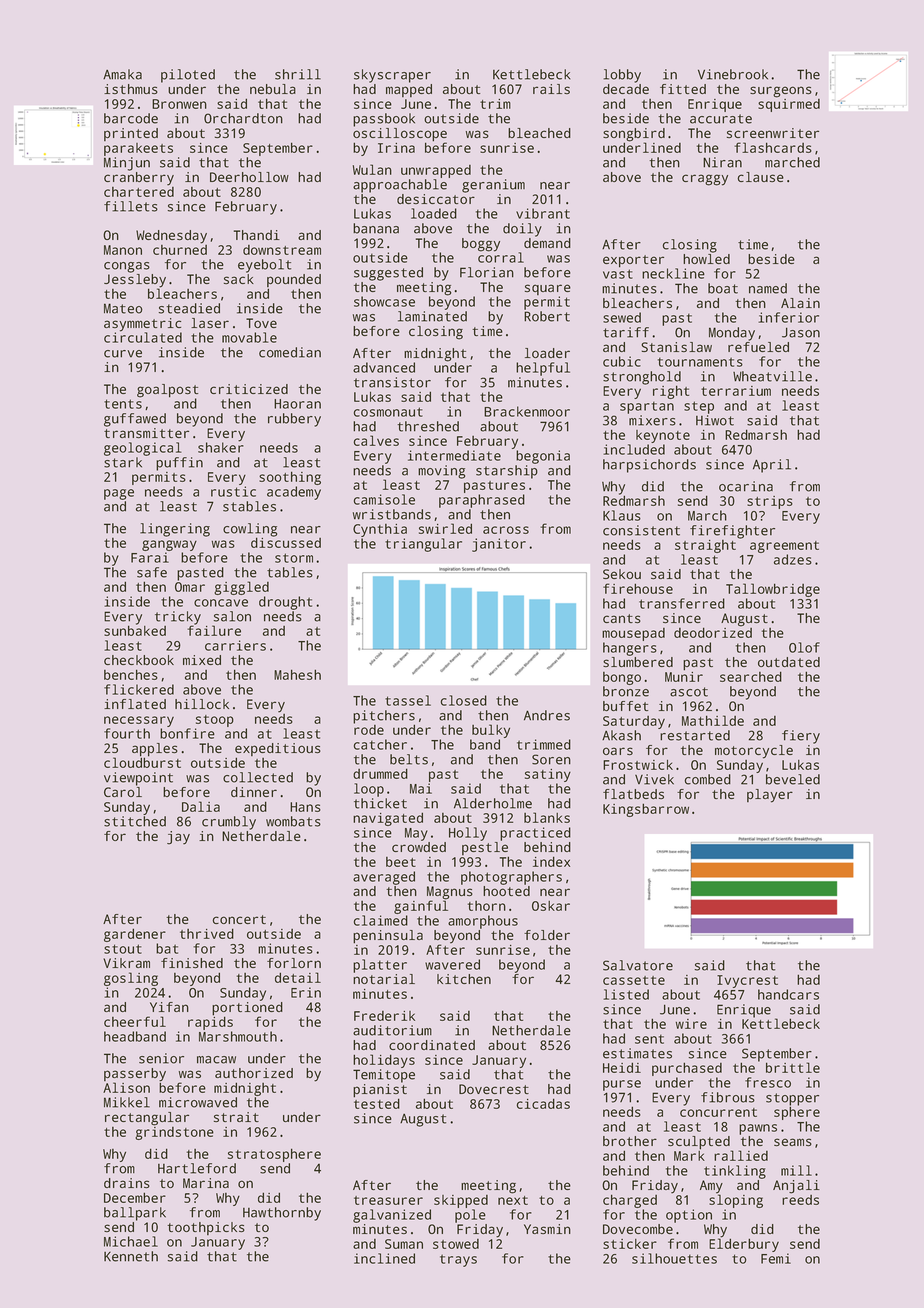 The image size is (924, 1308). What do you see at coordinates (249, 177) in the screenshot?
I see `Deerhollow` at bounding box center [249, 177].
